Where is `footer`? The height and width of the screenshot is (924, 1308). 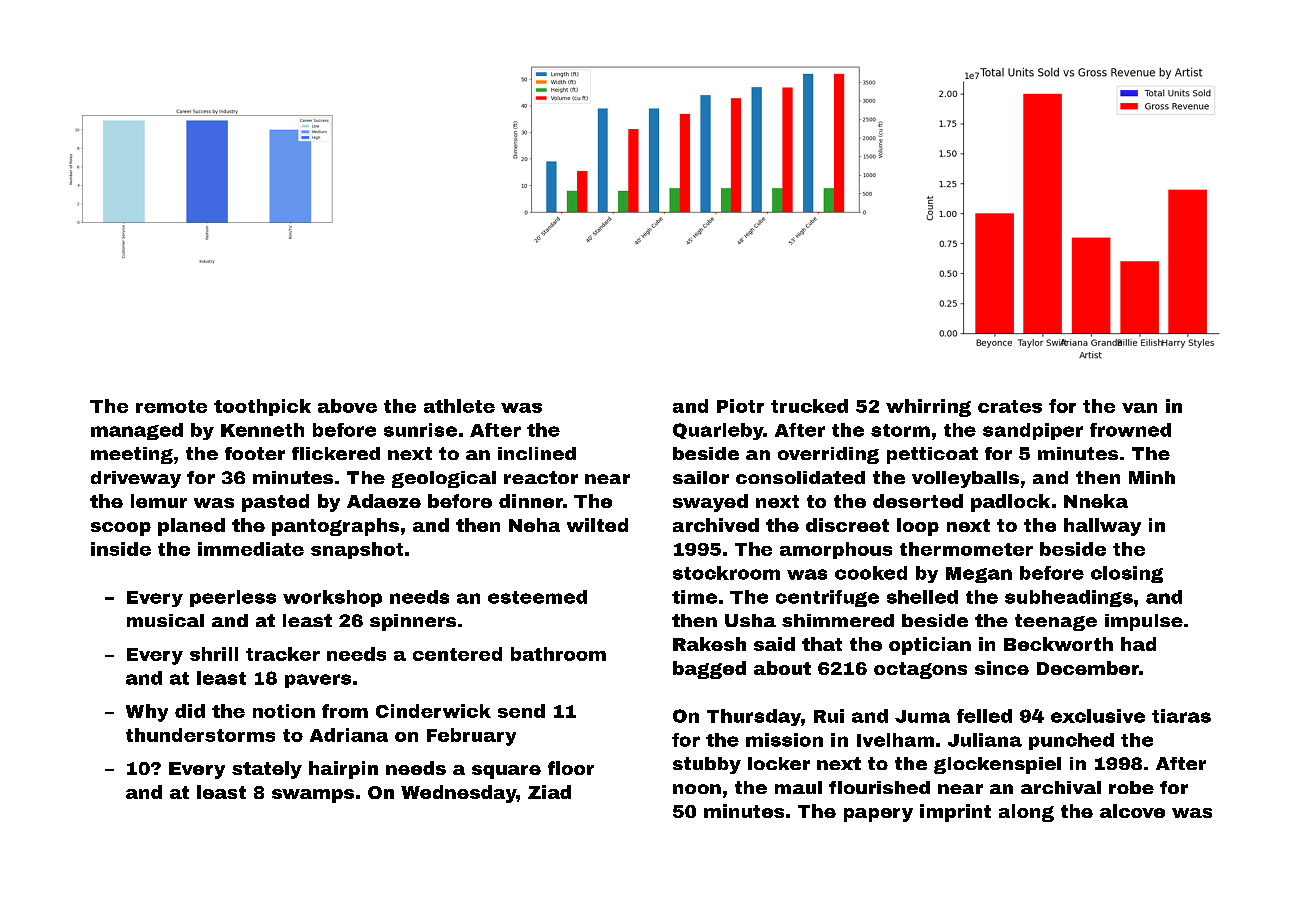 footer is located at coordinates (255, 453).
